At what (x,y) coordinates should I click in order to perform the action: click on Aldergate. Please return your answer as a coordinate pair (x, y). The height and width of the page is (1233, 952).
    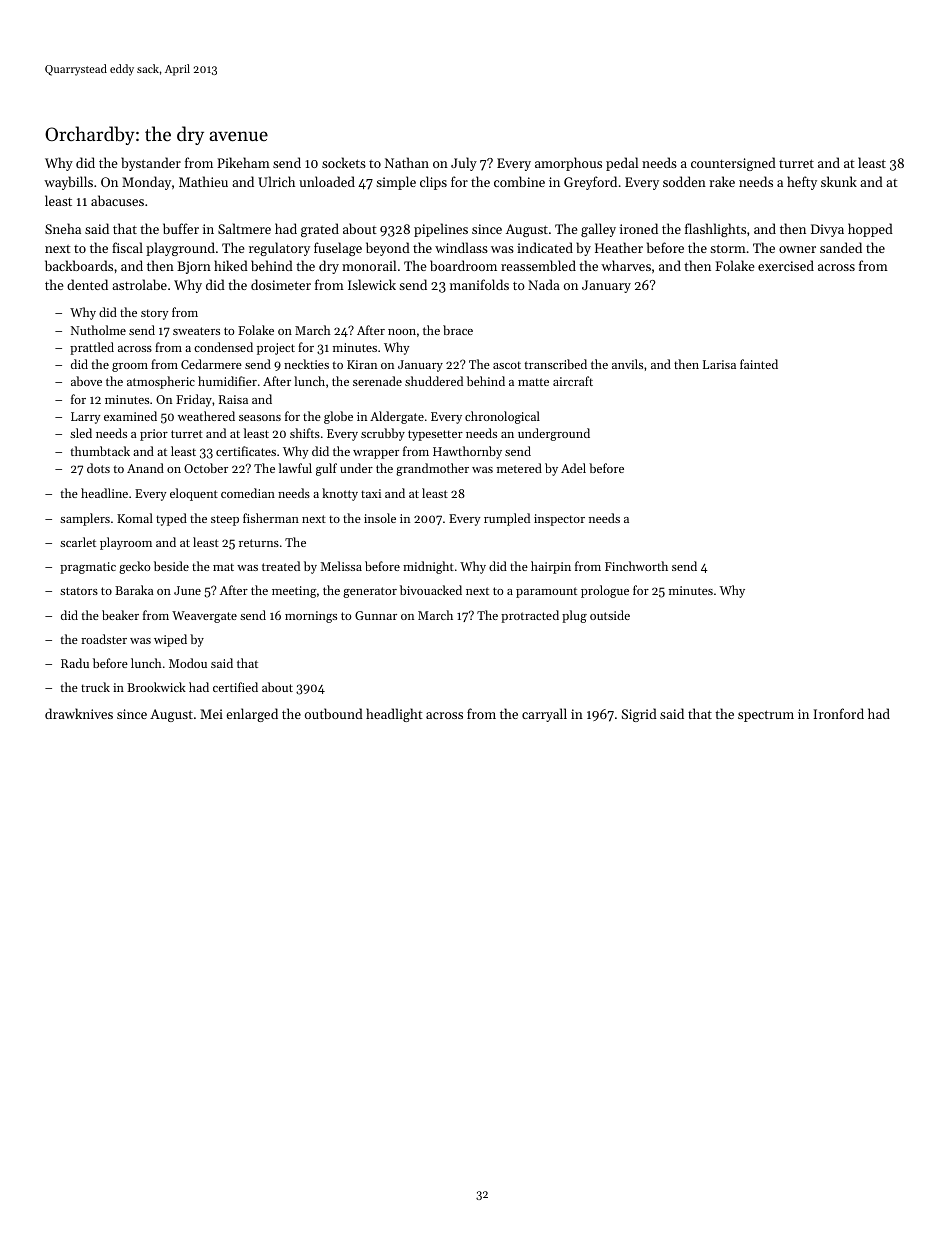
    Looking at the image, I should click on (397, 417).
